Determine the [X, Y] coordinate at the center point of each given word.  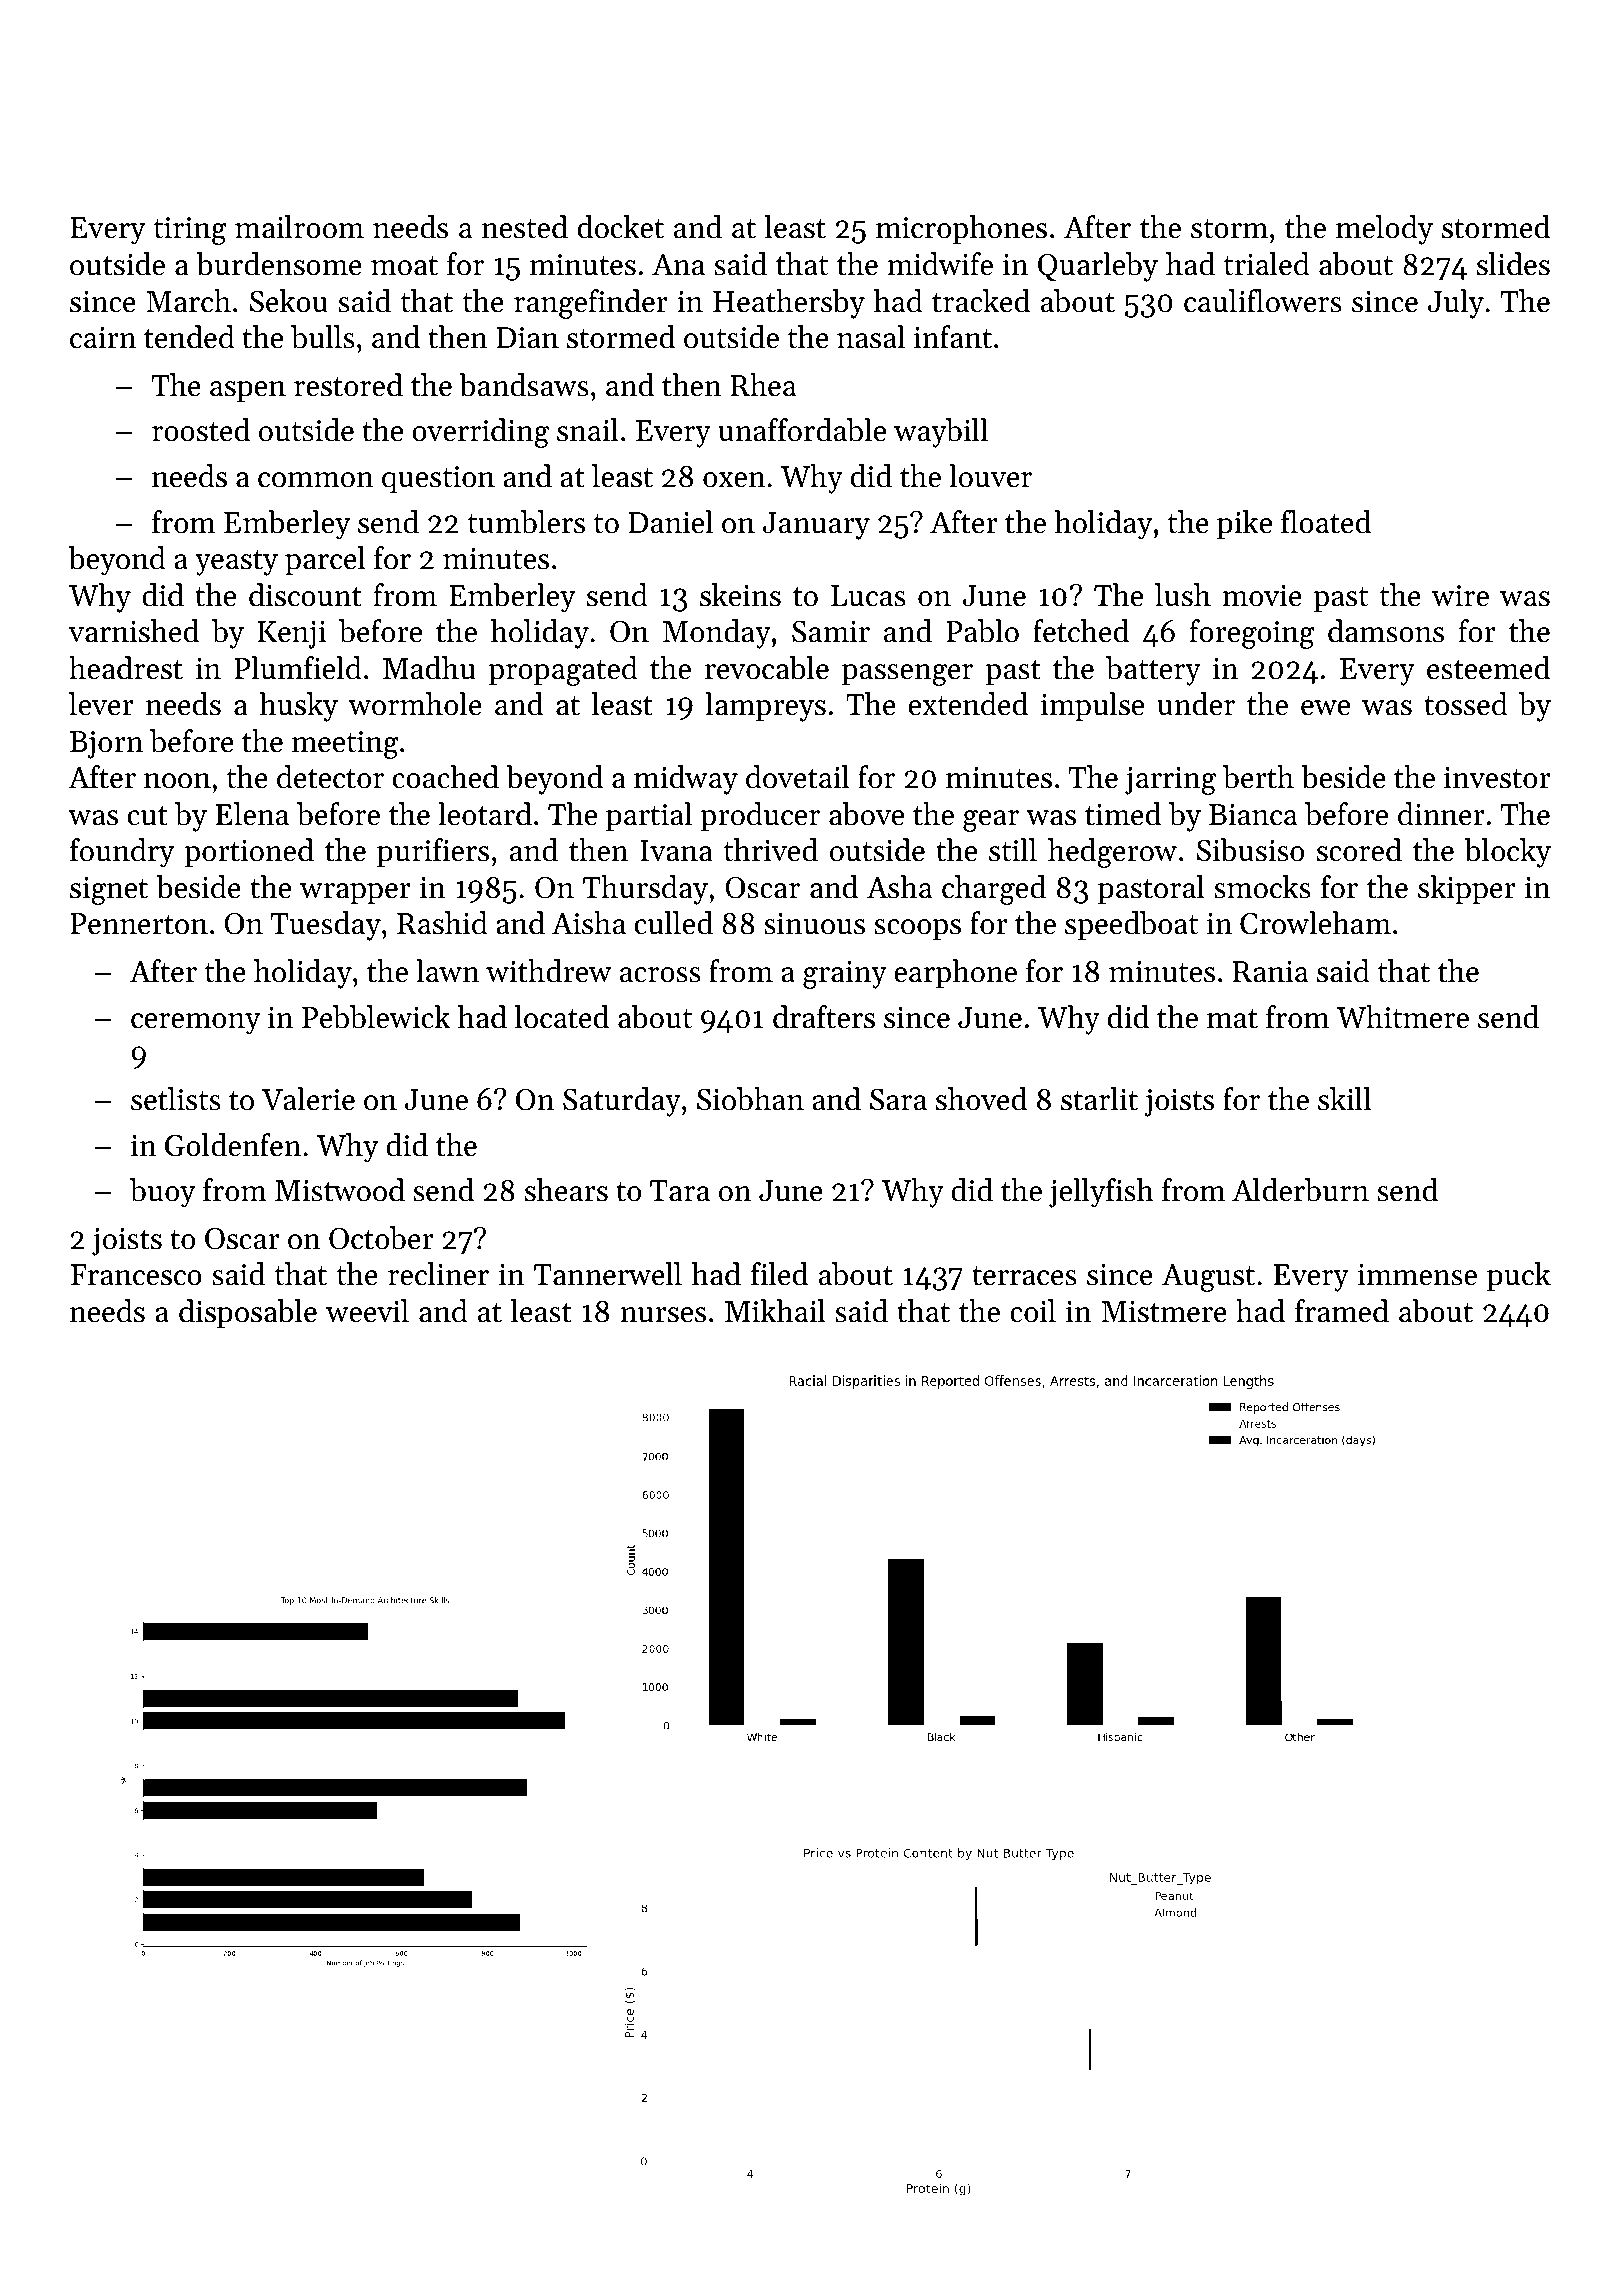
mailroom [299, 227]
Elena [252, 814]
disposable [248, 1313]
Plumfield [298, 668]
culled [674, 923]
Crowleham [1315, 923]
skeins [740, 595]
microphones [961, 229]
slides [1513, 264]
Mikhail [775, 1311]
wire [1460, 596]
